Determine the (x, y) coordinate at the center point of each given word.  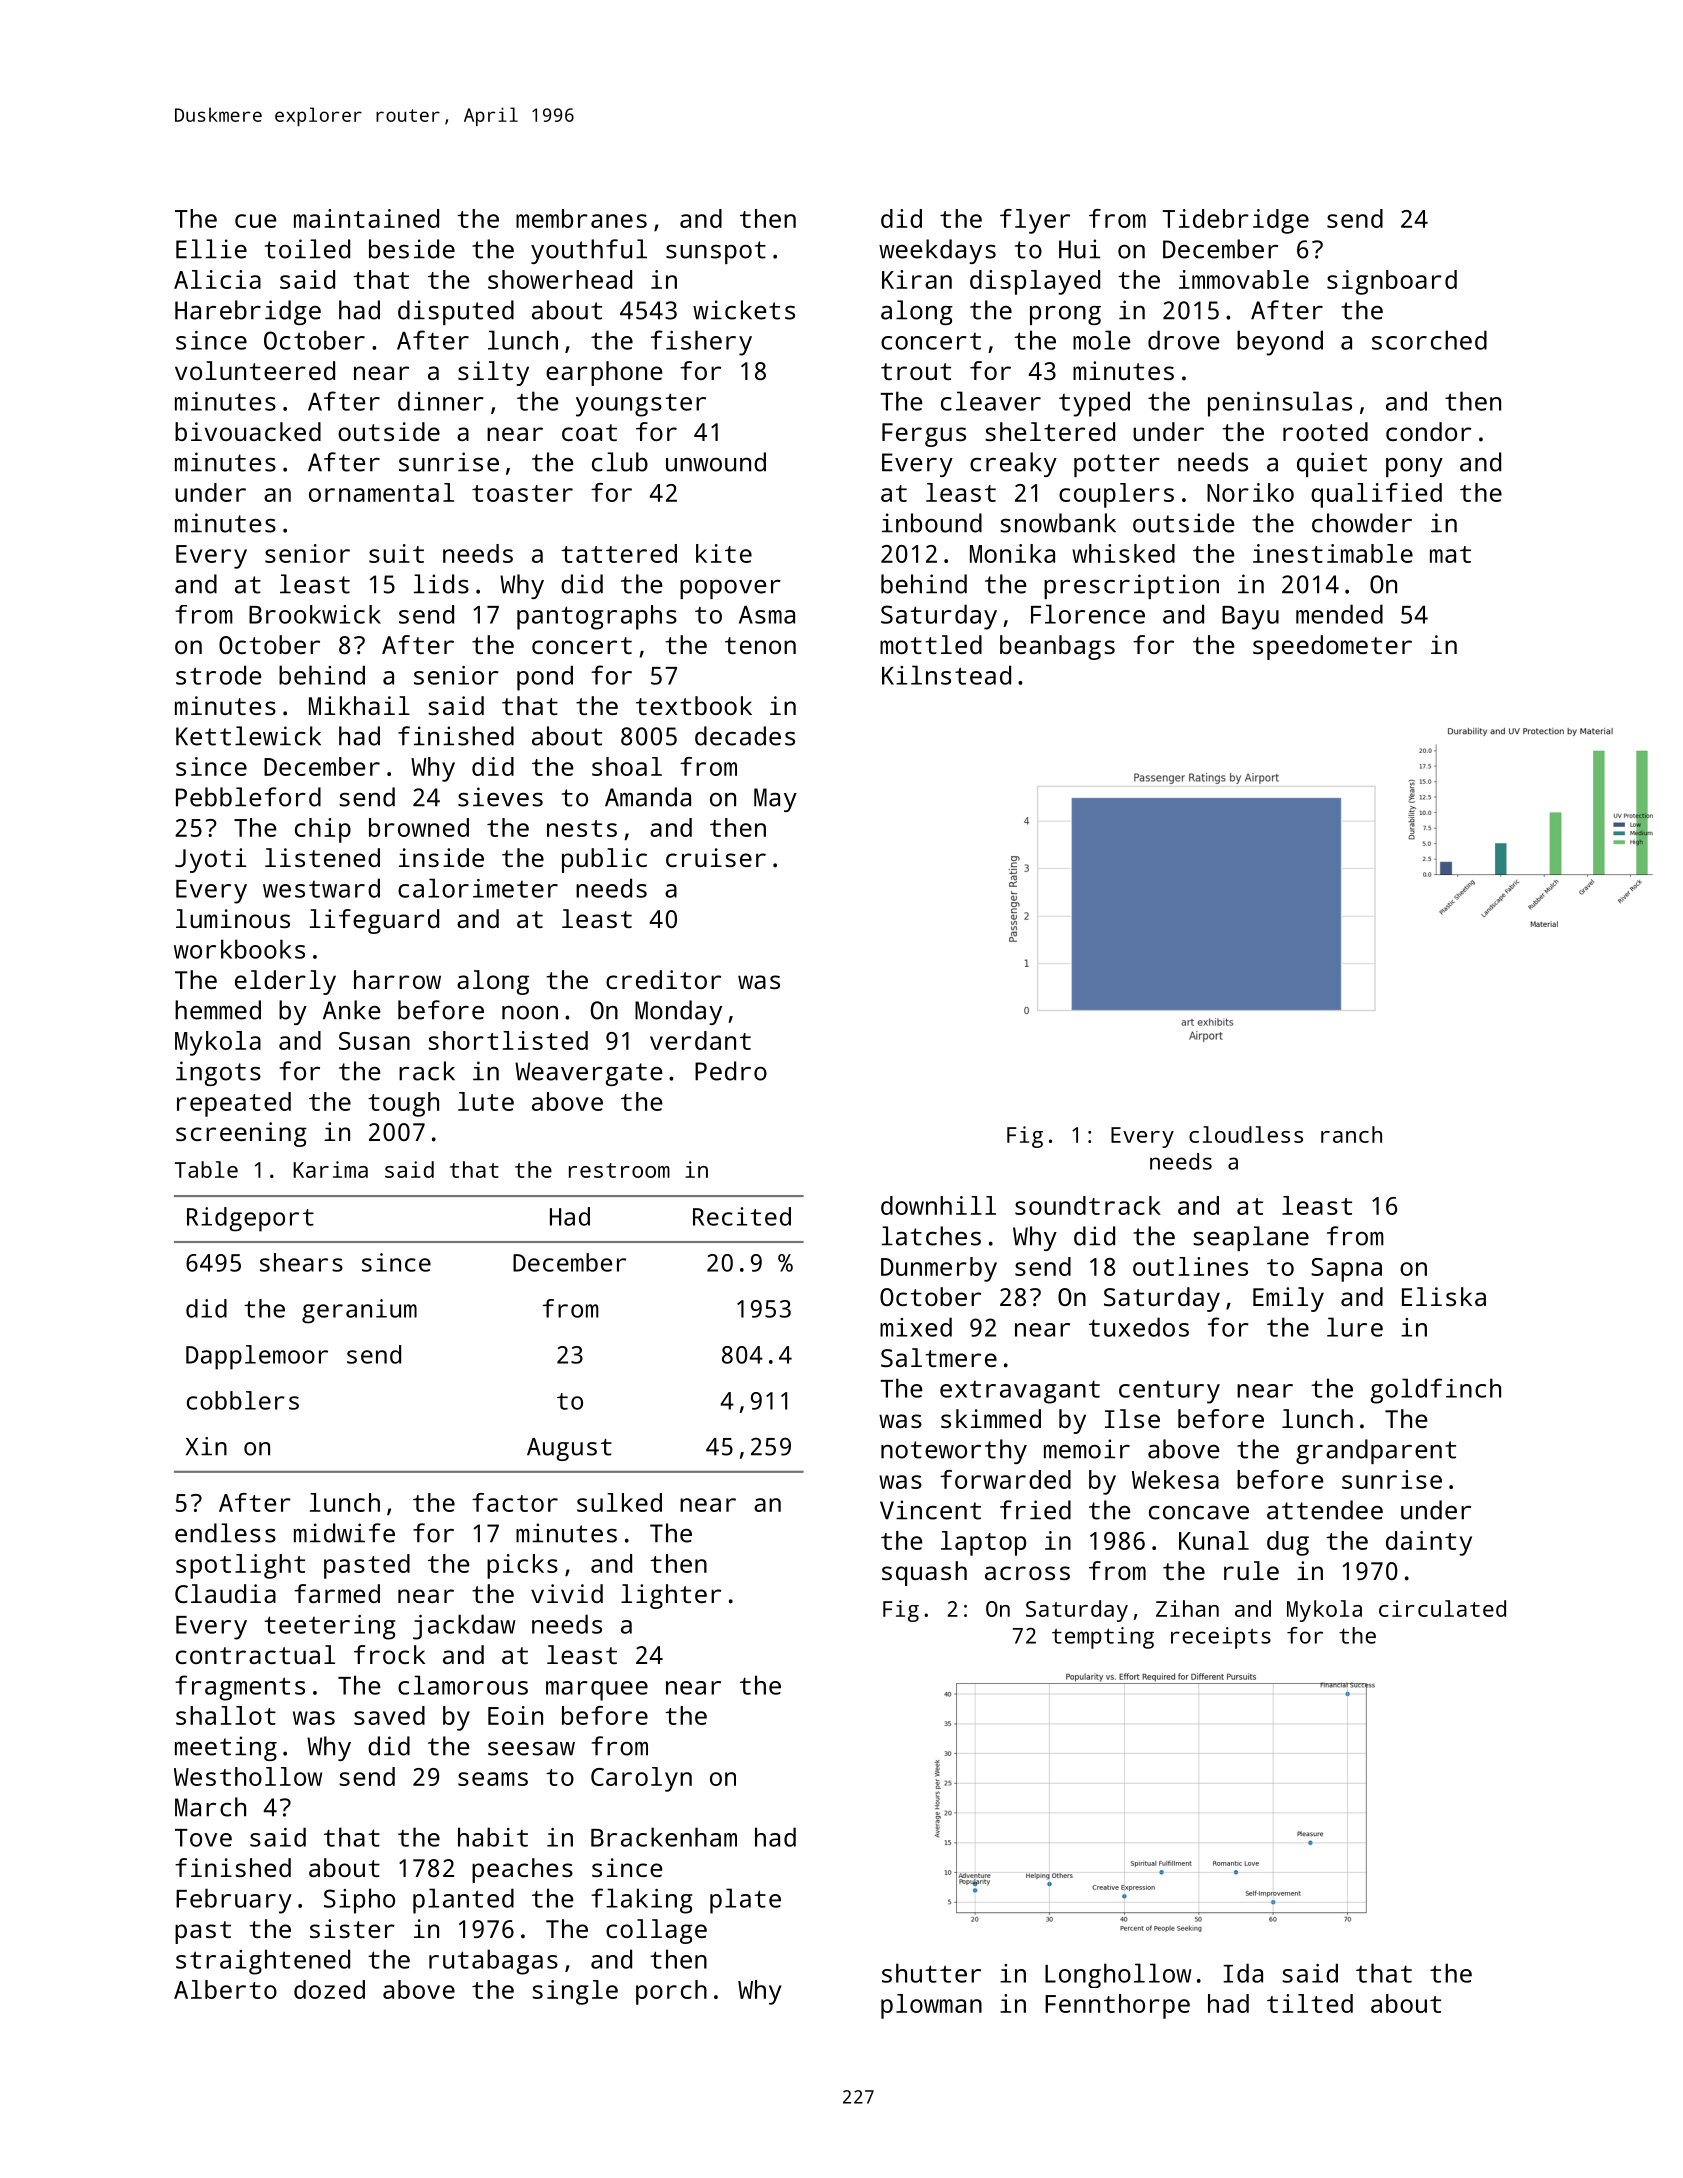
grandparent (1376, 1451)
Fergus (924, 435)
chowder (1362, 523)
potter (1117, 465)
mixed (916, 1327)
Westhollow (248, 1776)
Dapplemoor (257, 1357)
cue (255, 221)
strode (219, 675)
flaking (642, 1901)
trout (916, 371)
